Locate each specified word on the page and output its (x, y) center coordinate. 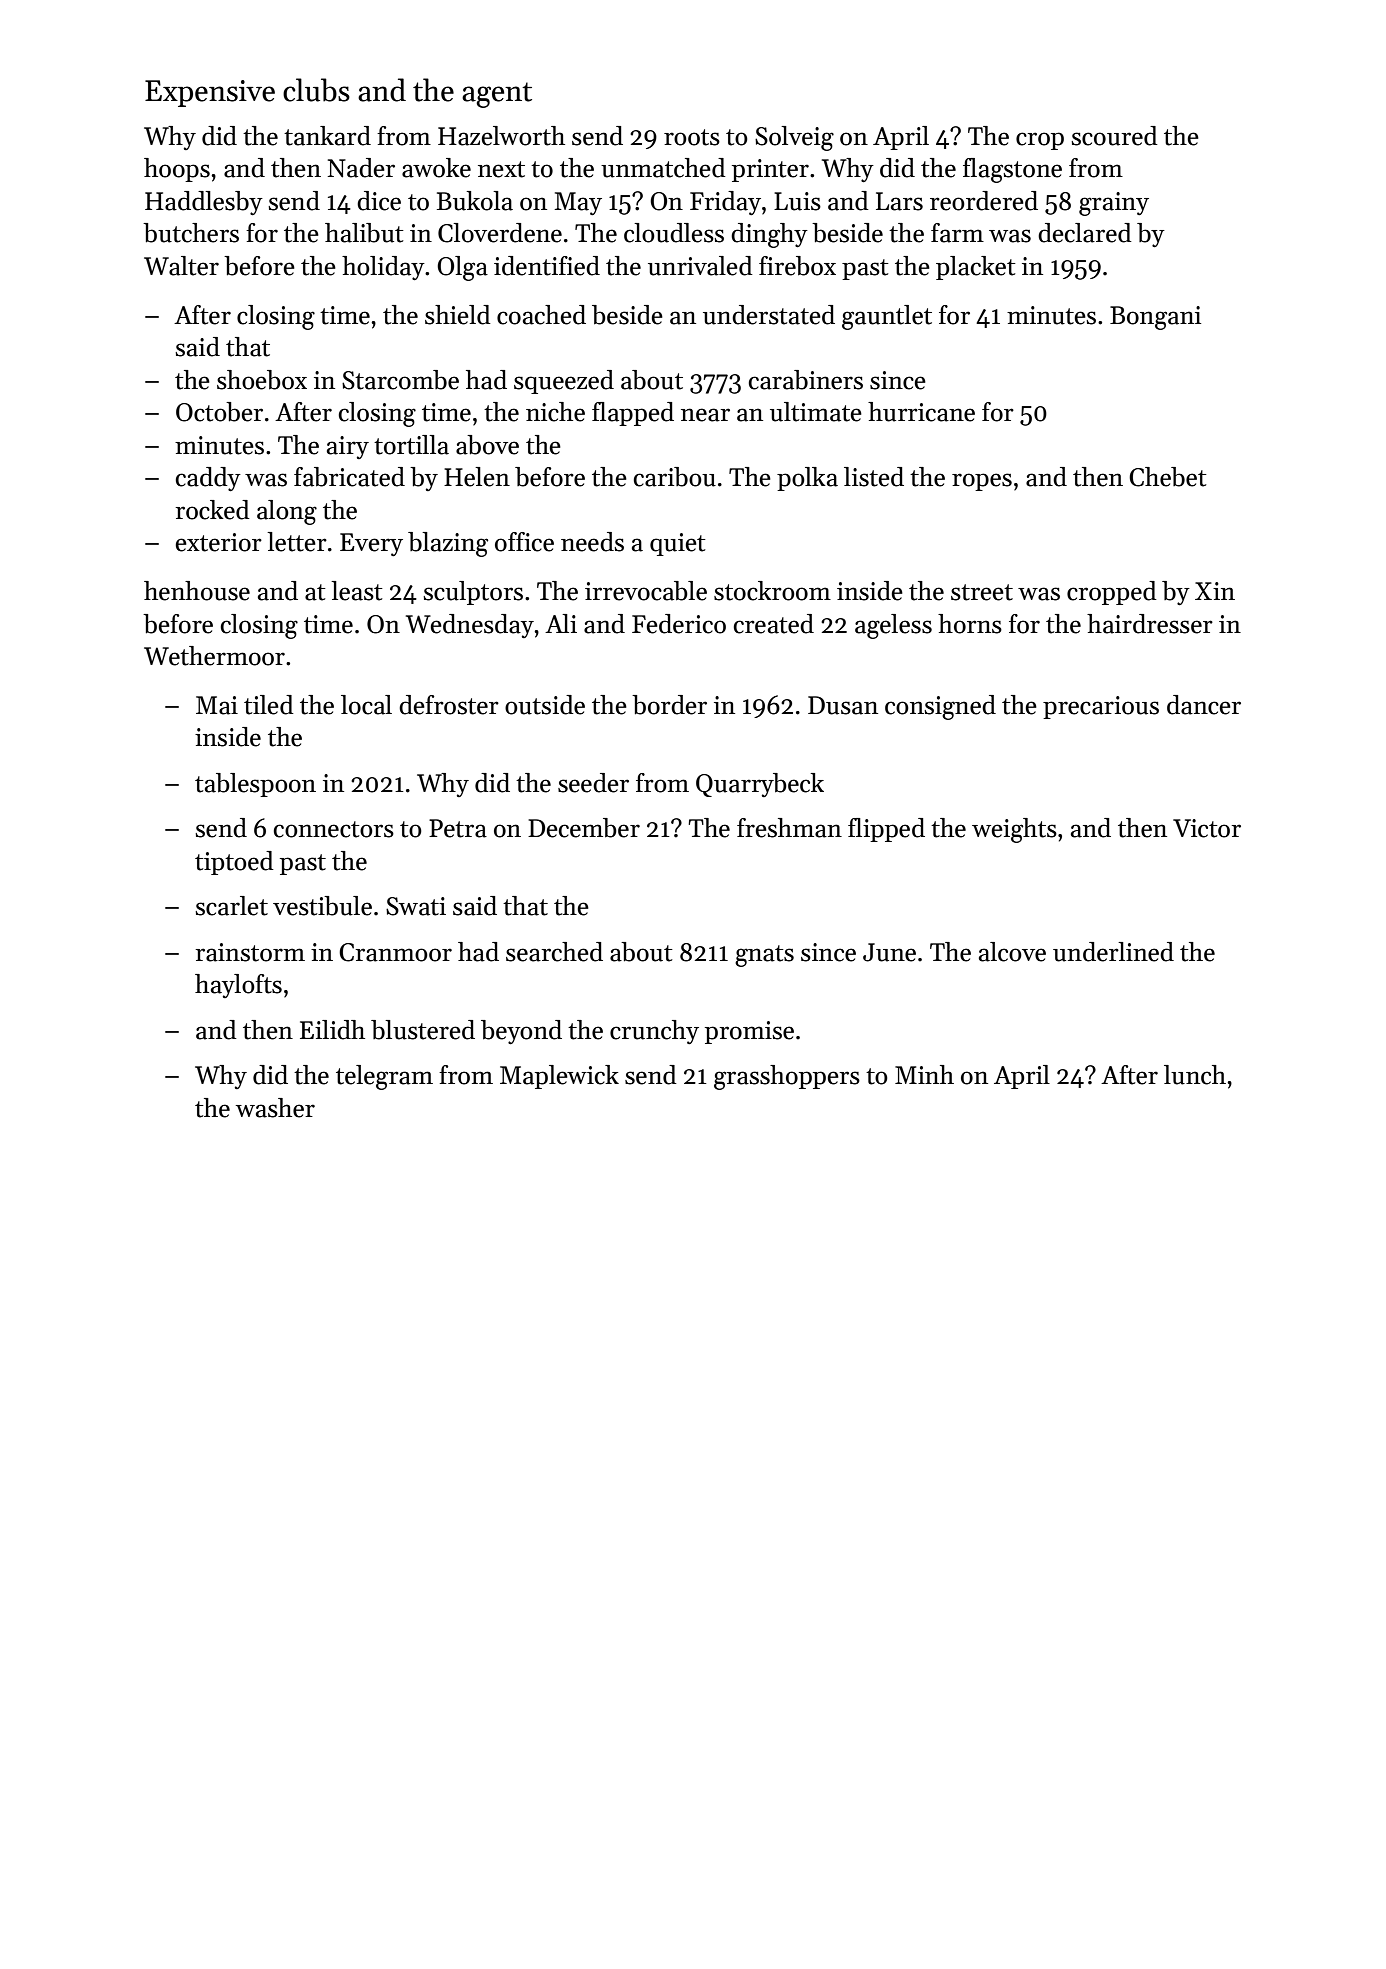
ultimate (816, 412)
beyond (521, 1032)
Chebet (1168, 477)
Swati (416, 906)
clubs (316, 90)
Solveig (794, 138)
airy (348, 447)
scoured (1115, 136)
